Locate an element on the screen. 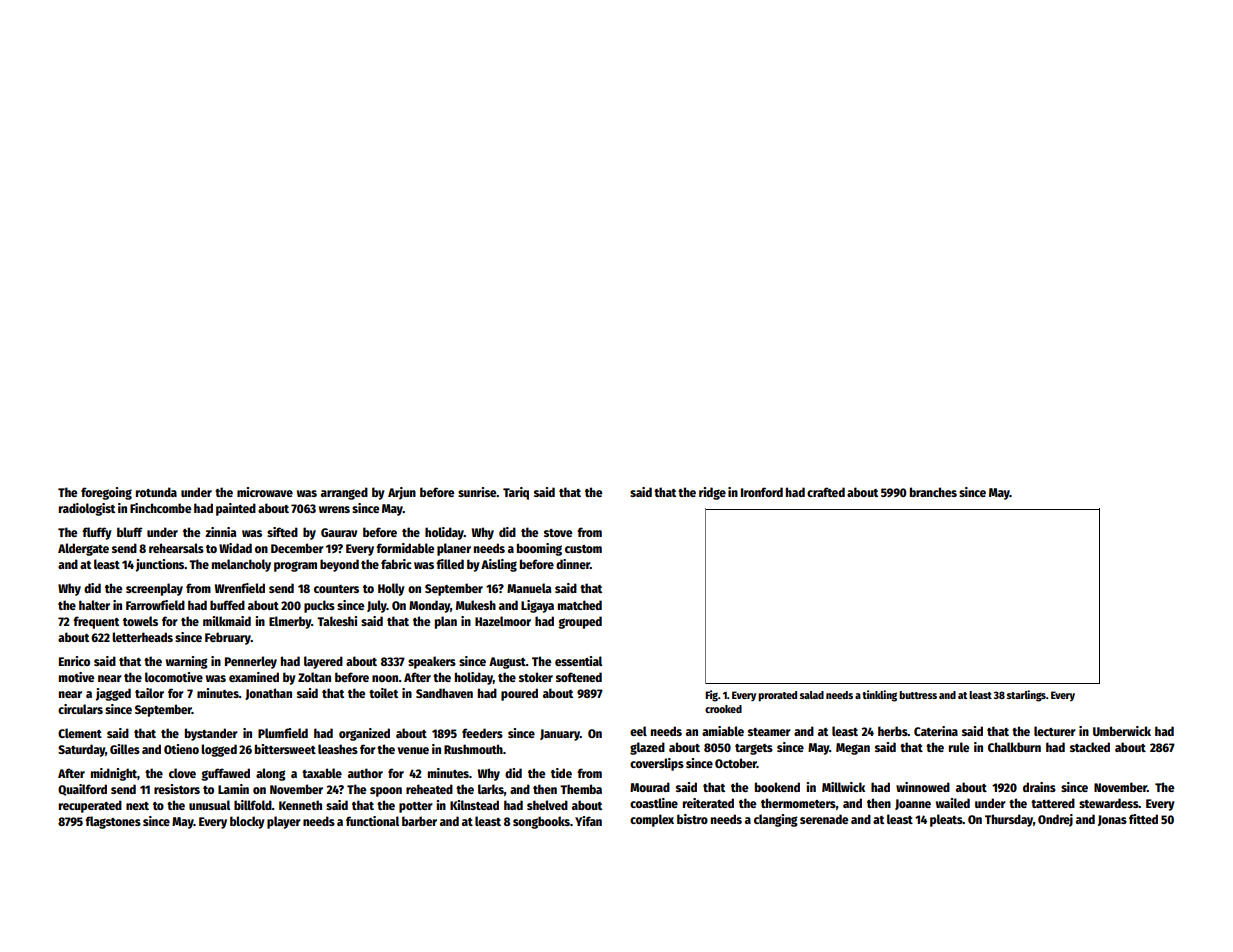 The width and height of the screenshot is (1233, 952). grouped is located at coordinates (580, 622).
